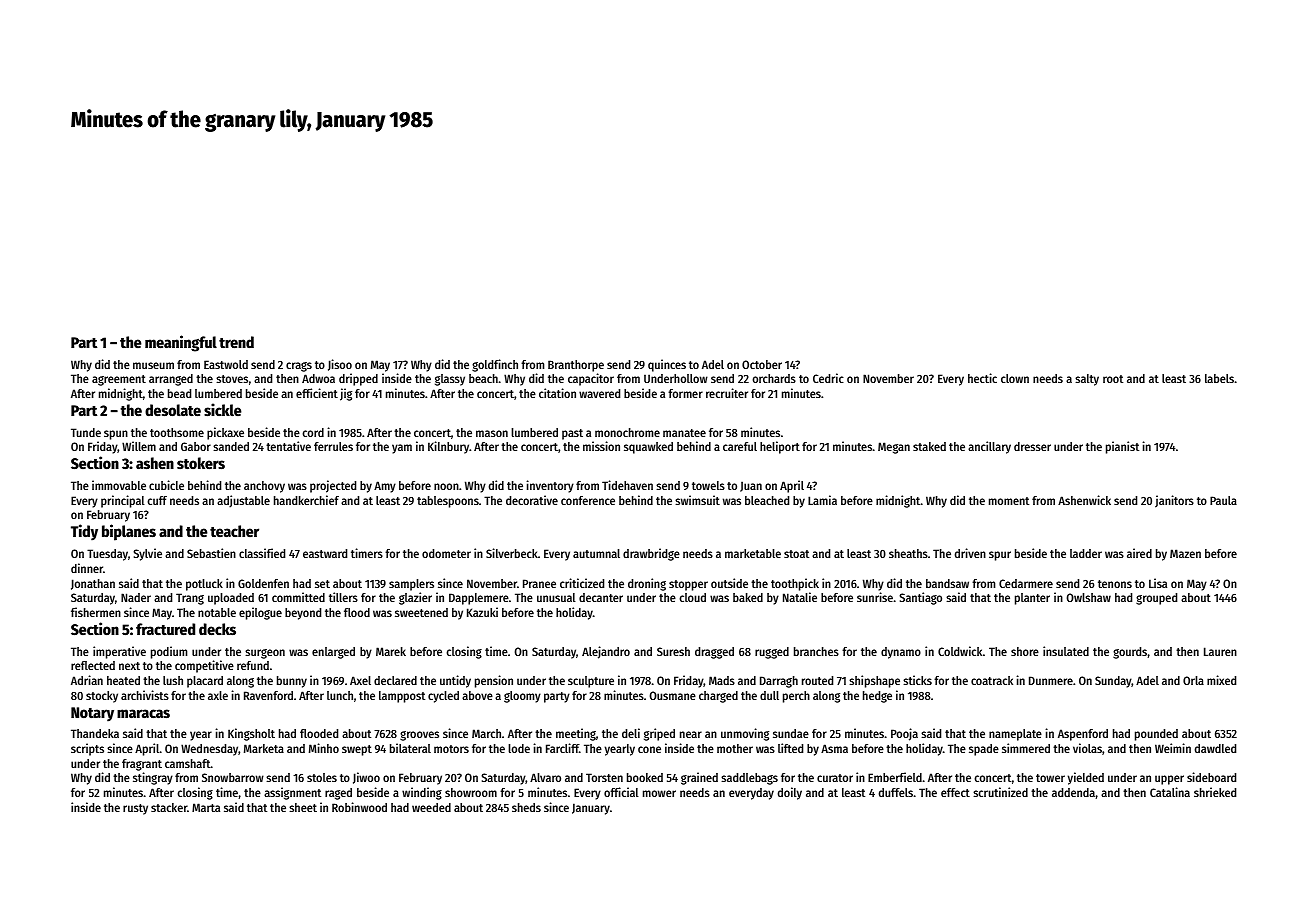 This screenshot has width=1308, height=924. What do you see at coordinates (306, 500) in the screenshot?
I see `handkerchief` at bounding box center [306, 500].
